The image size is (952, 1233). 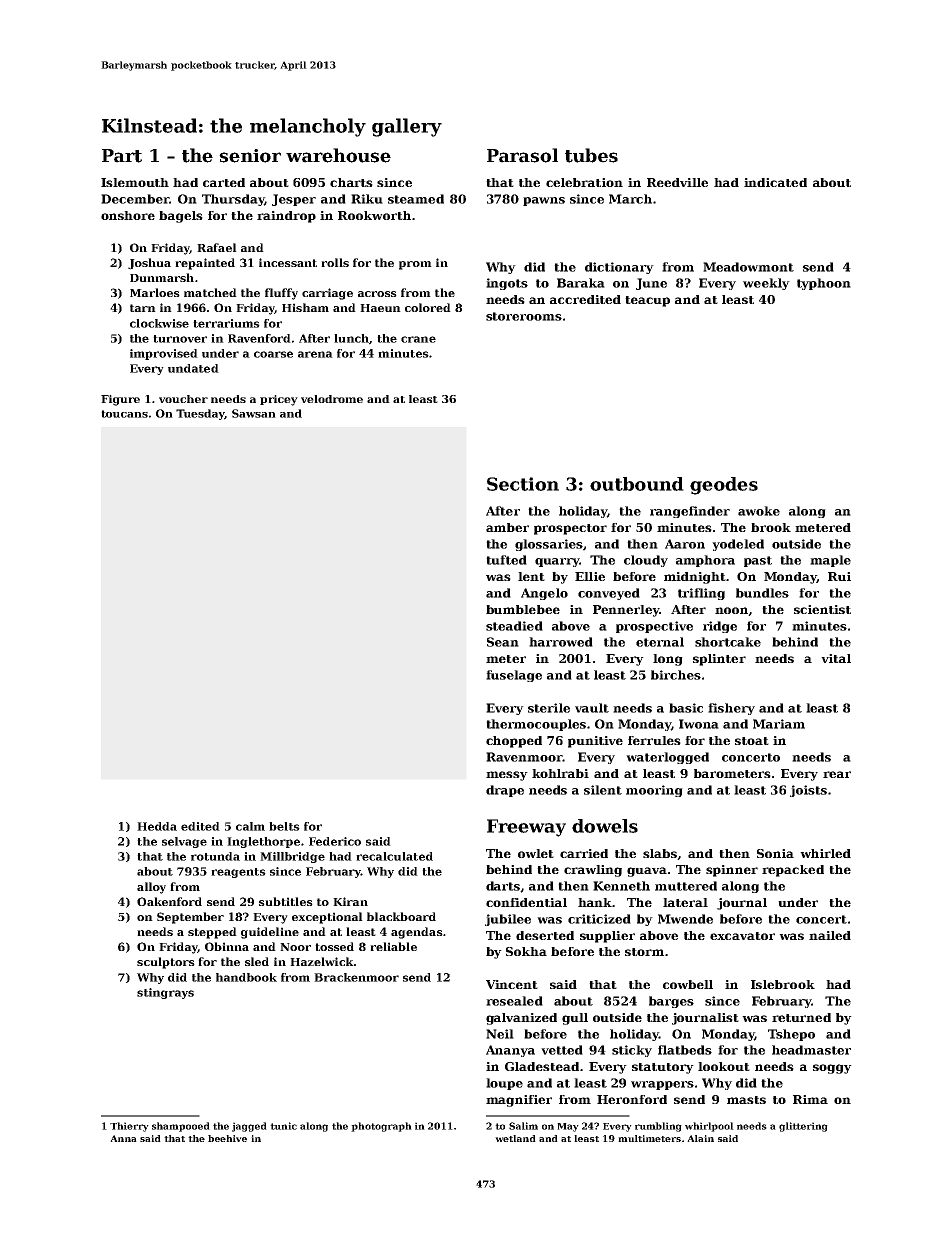 What do you see at coordinates (523, 484) in the image?
I see `Section` at bounding box center [523, 484].
